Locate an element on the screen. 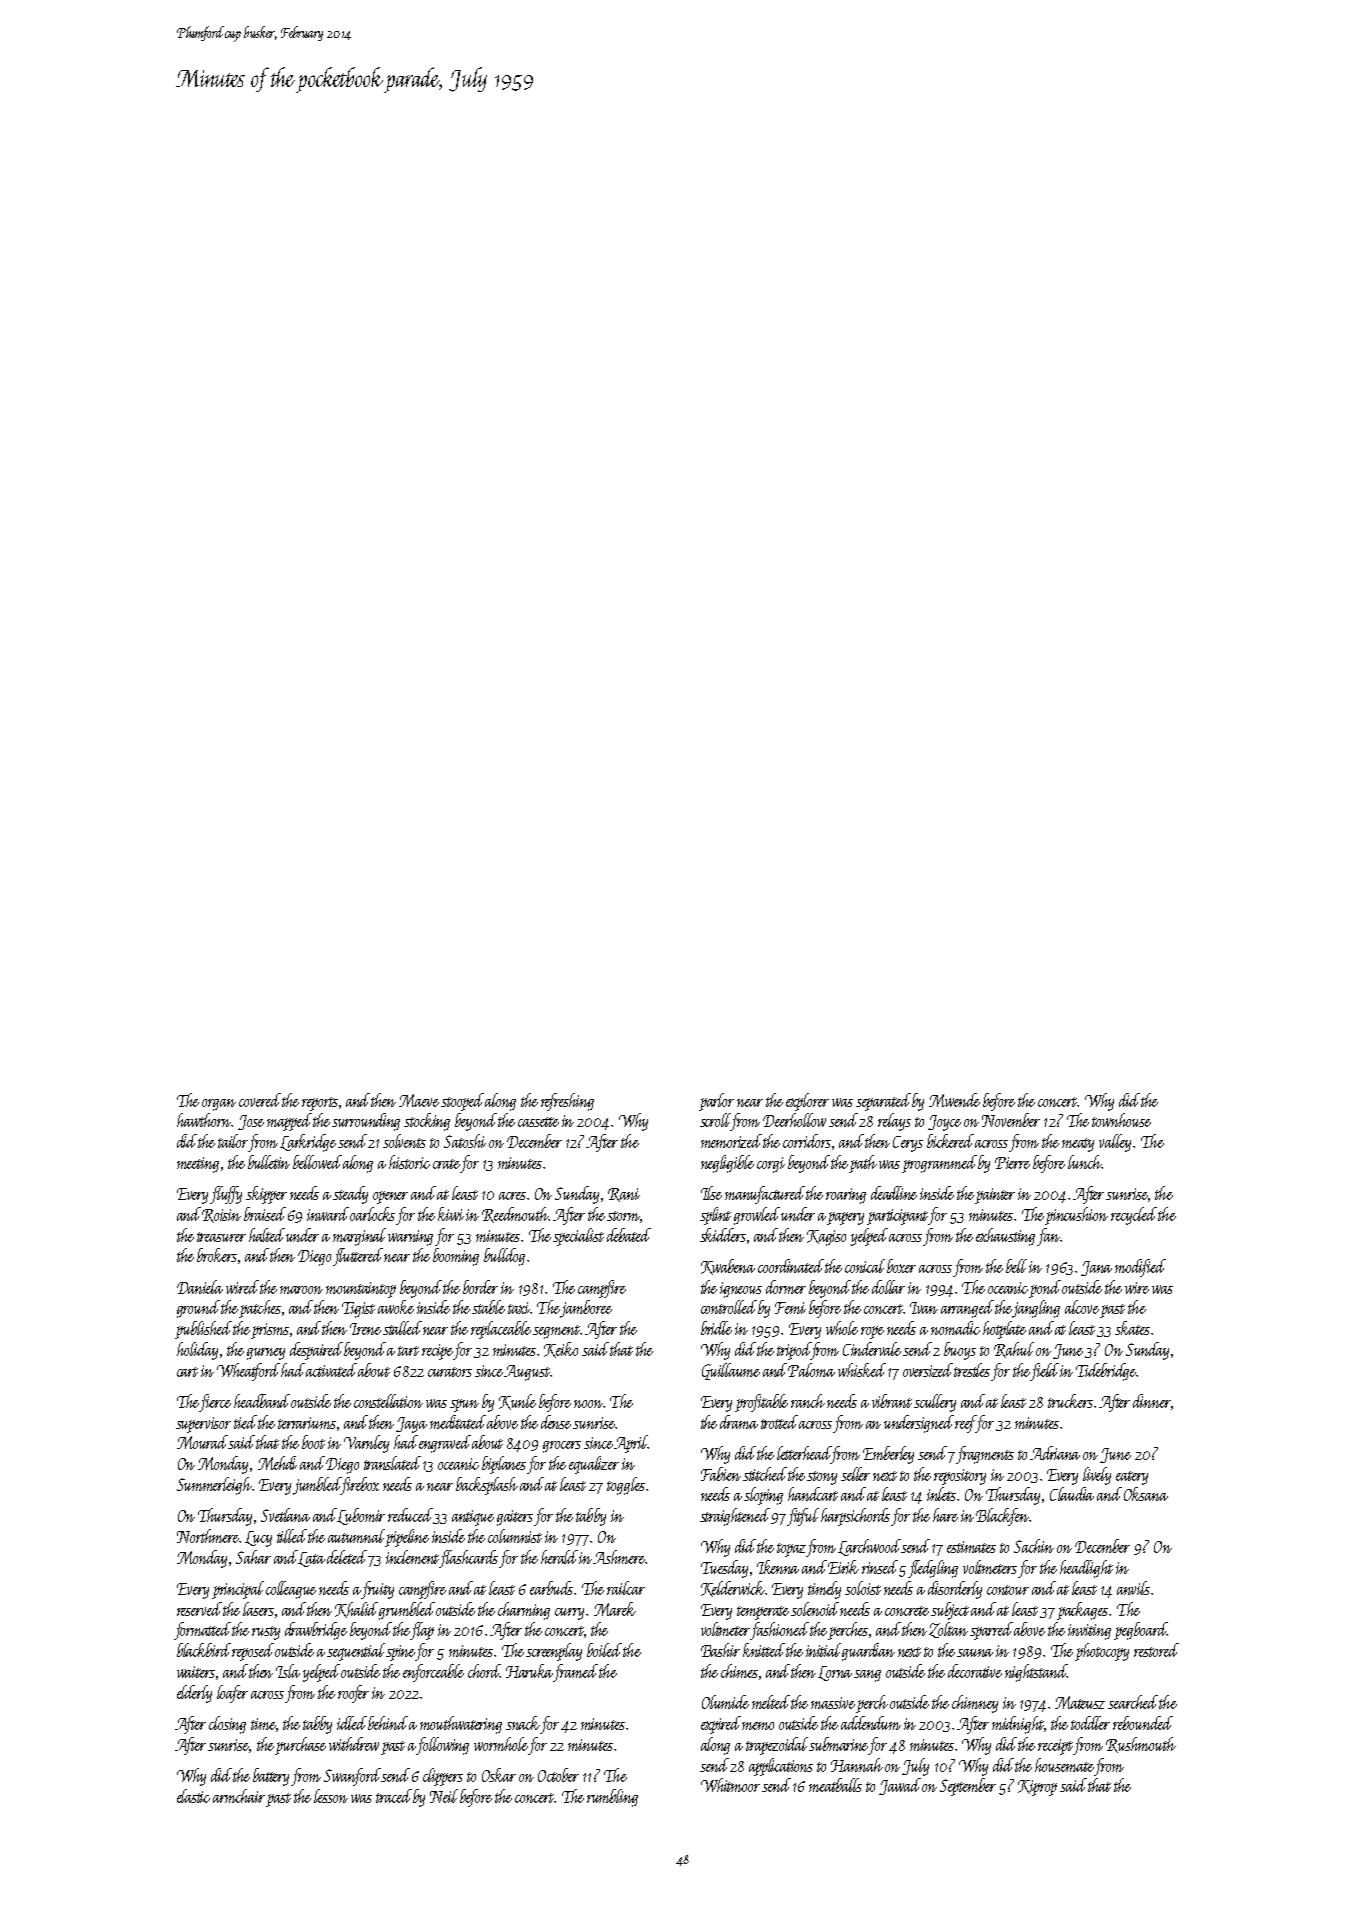 The image size is (1354, 1915). Deerhollow is located at coordinates (794, 1120).
